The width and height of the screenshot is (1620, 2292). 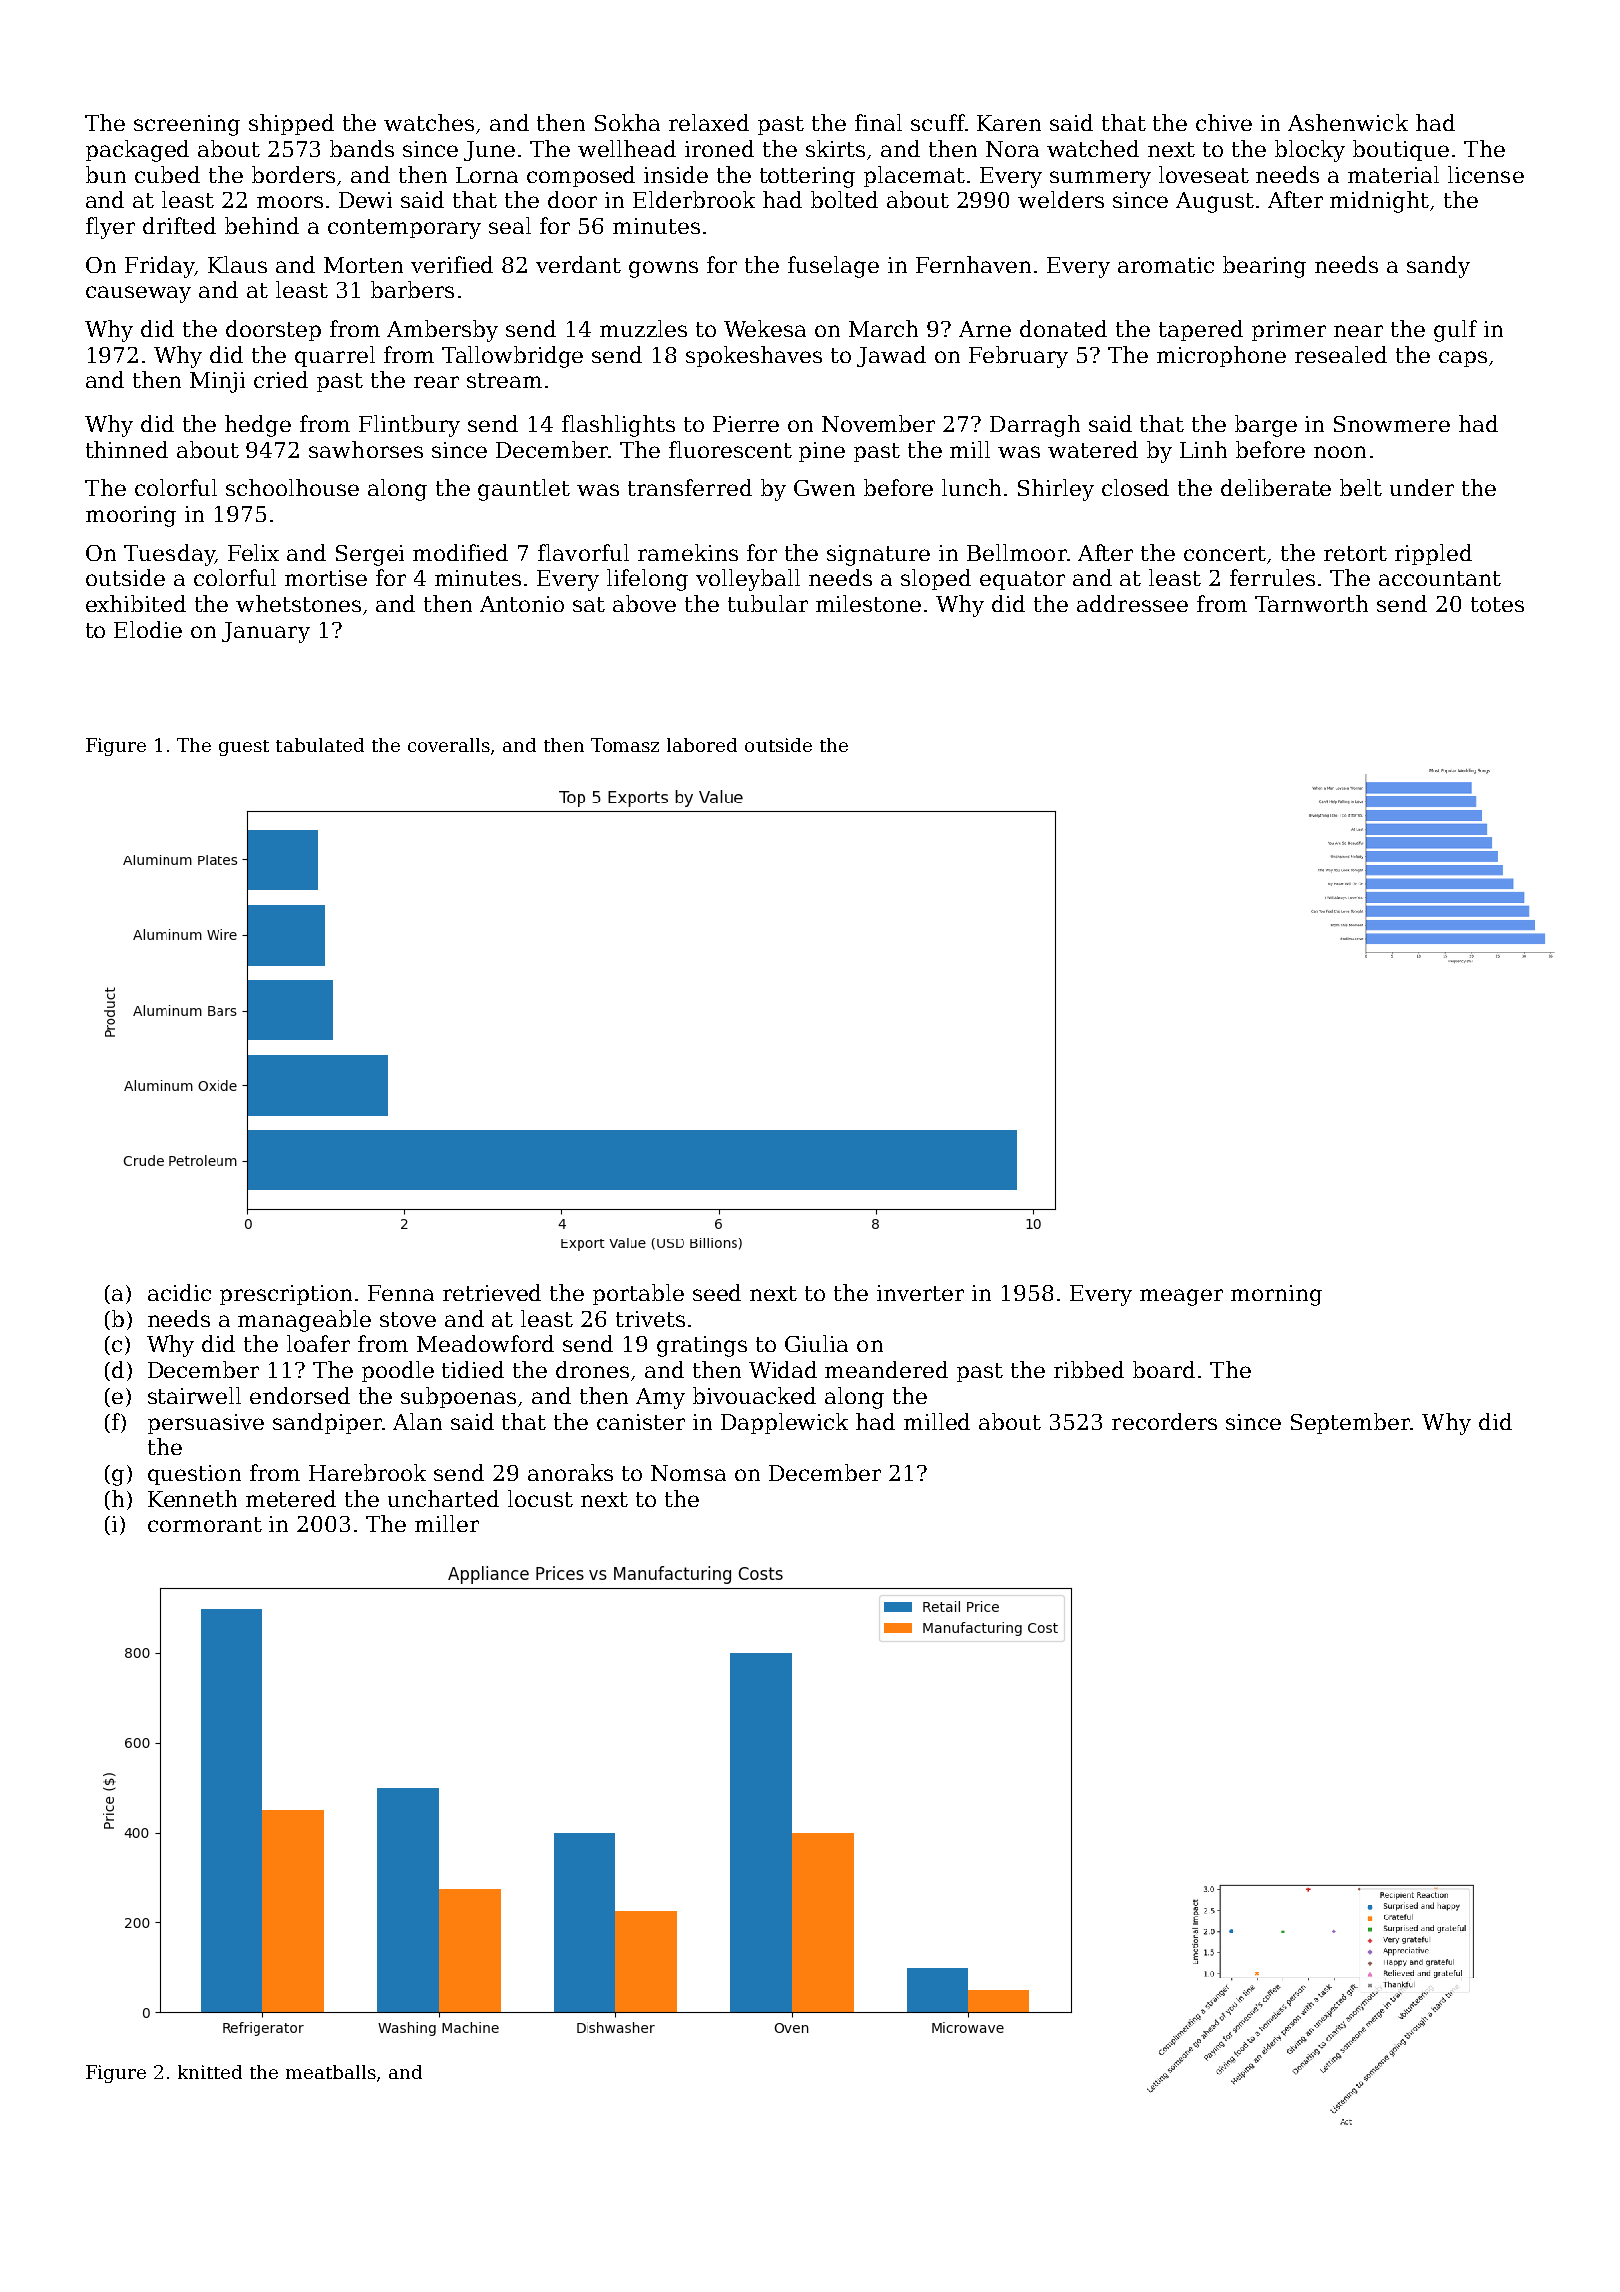 What do you see at coordinates (194, 1395) in the screenshot?
I see `stairwell` at bounding box center [194, 1395].
